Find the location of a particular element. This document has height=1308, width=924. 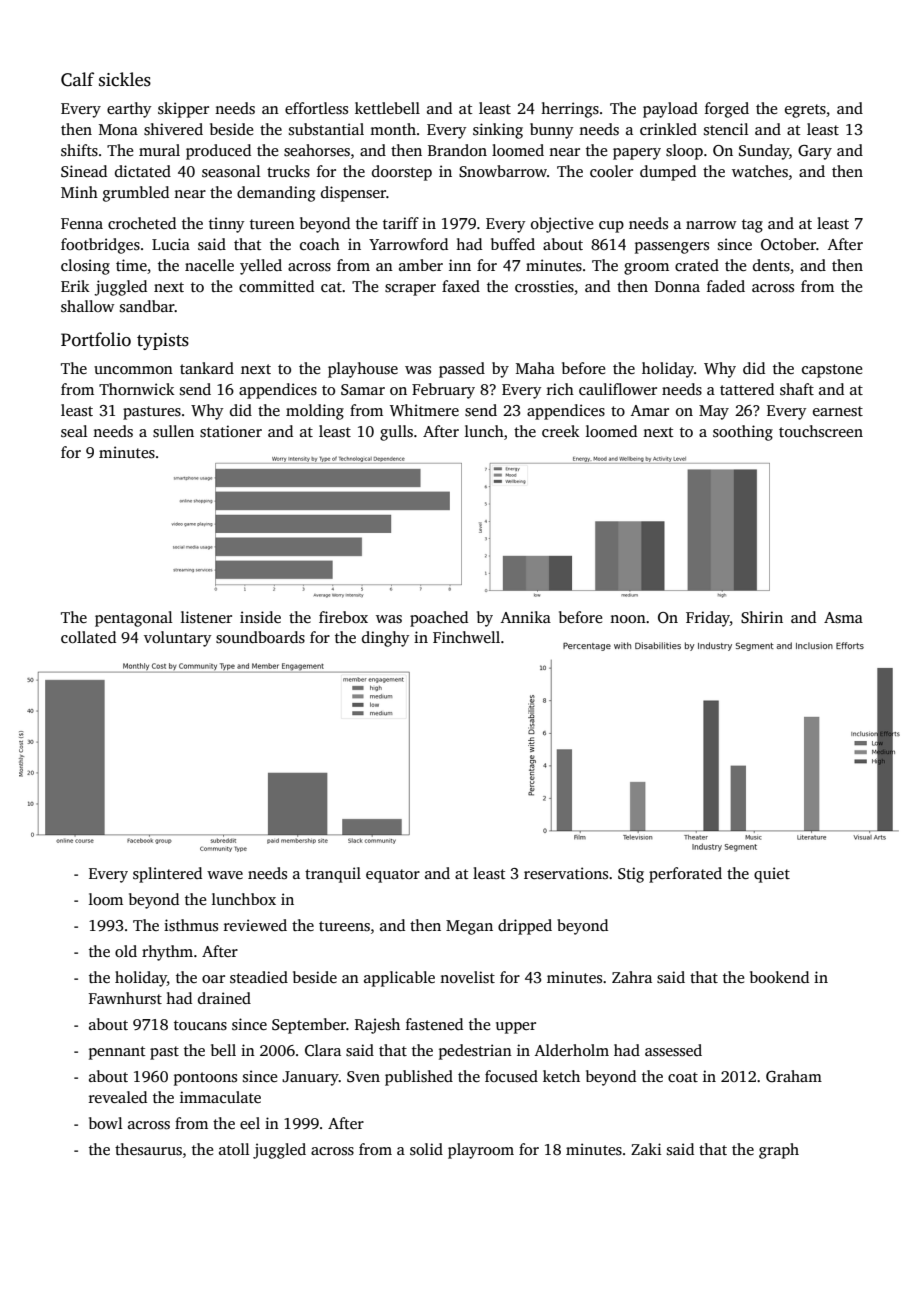

watches is located at coordinates (760, 171).
